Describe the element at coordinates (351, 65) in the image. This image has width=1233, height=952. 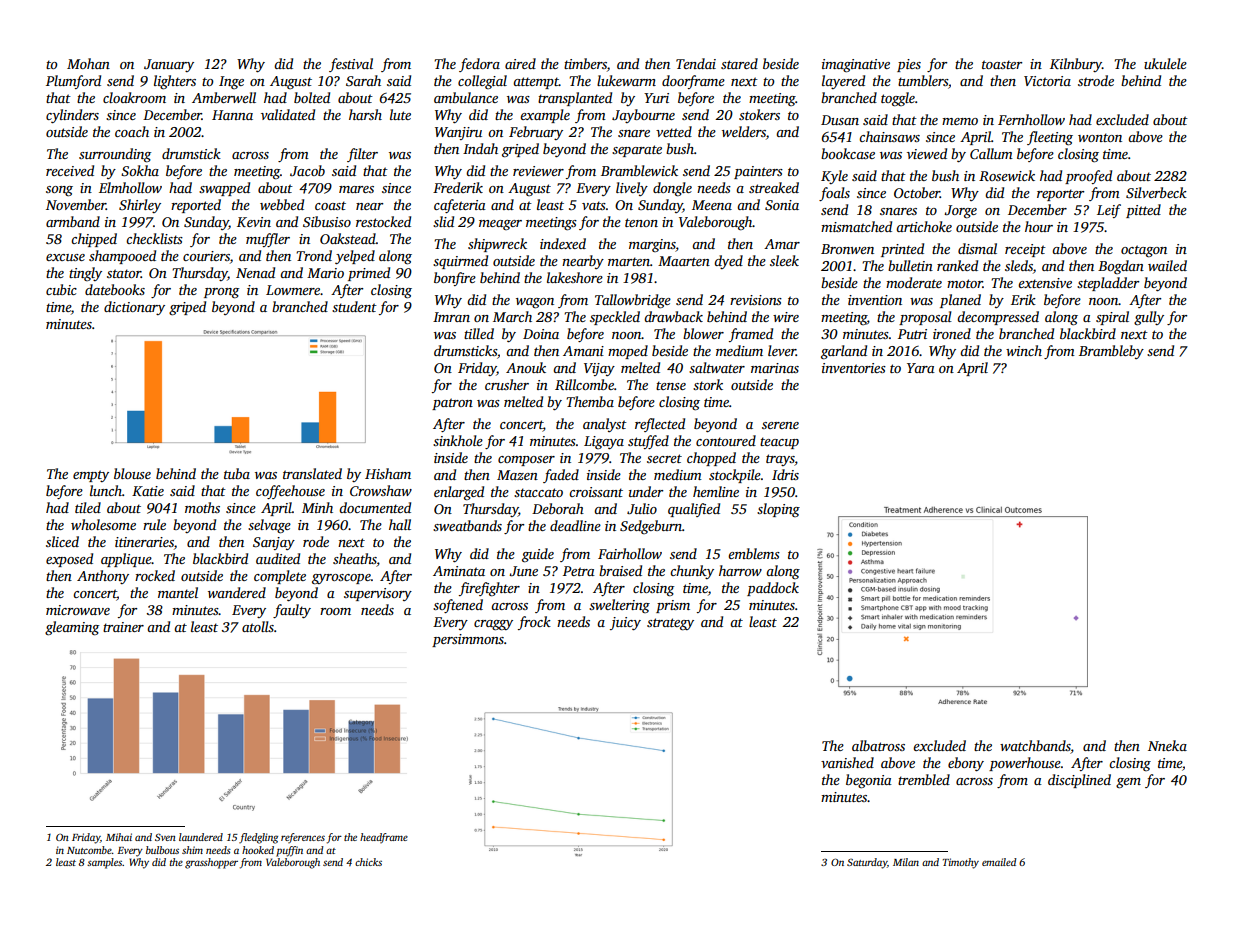
I see `festival` at that location.
